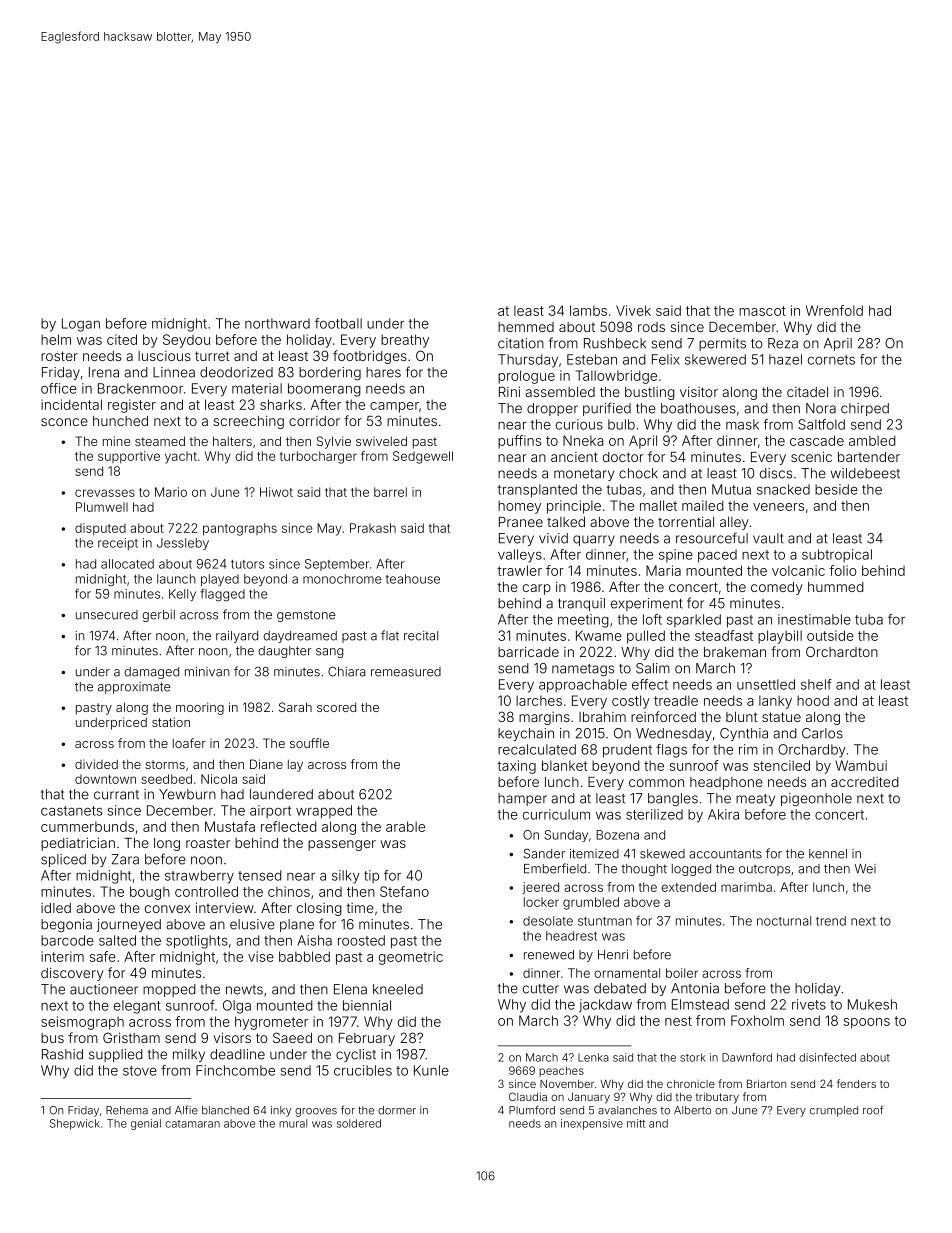 This document has width=952, height=1233. I want to click on Briarton, so click(766, 1083).
